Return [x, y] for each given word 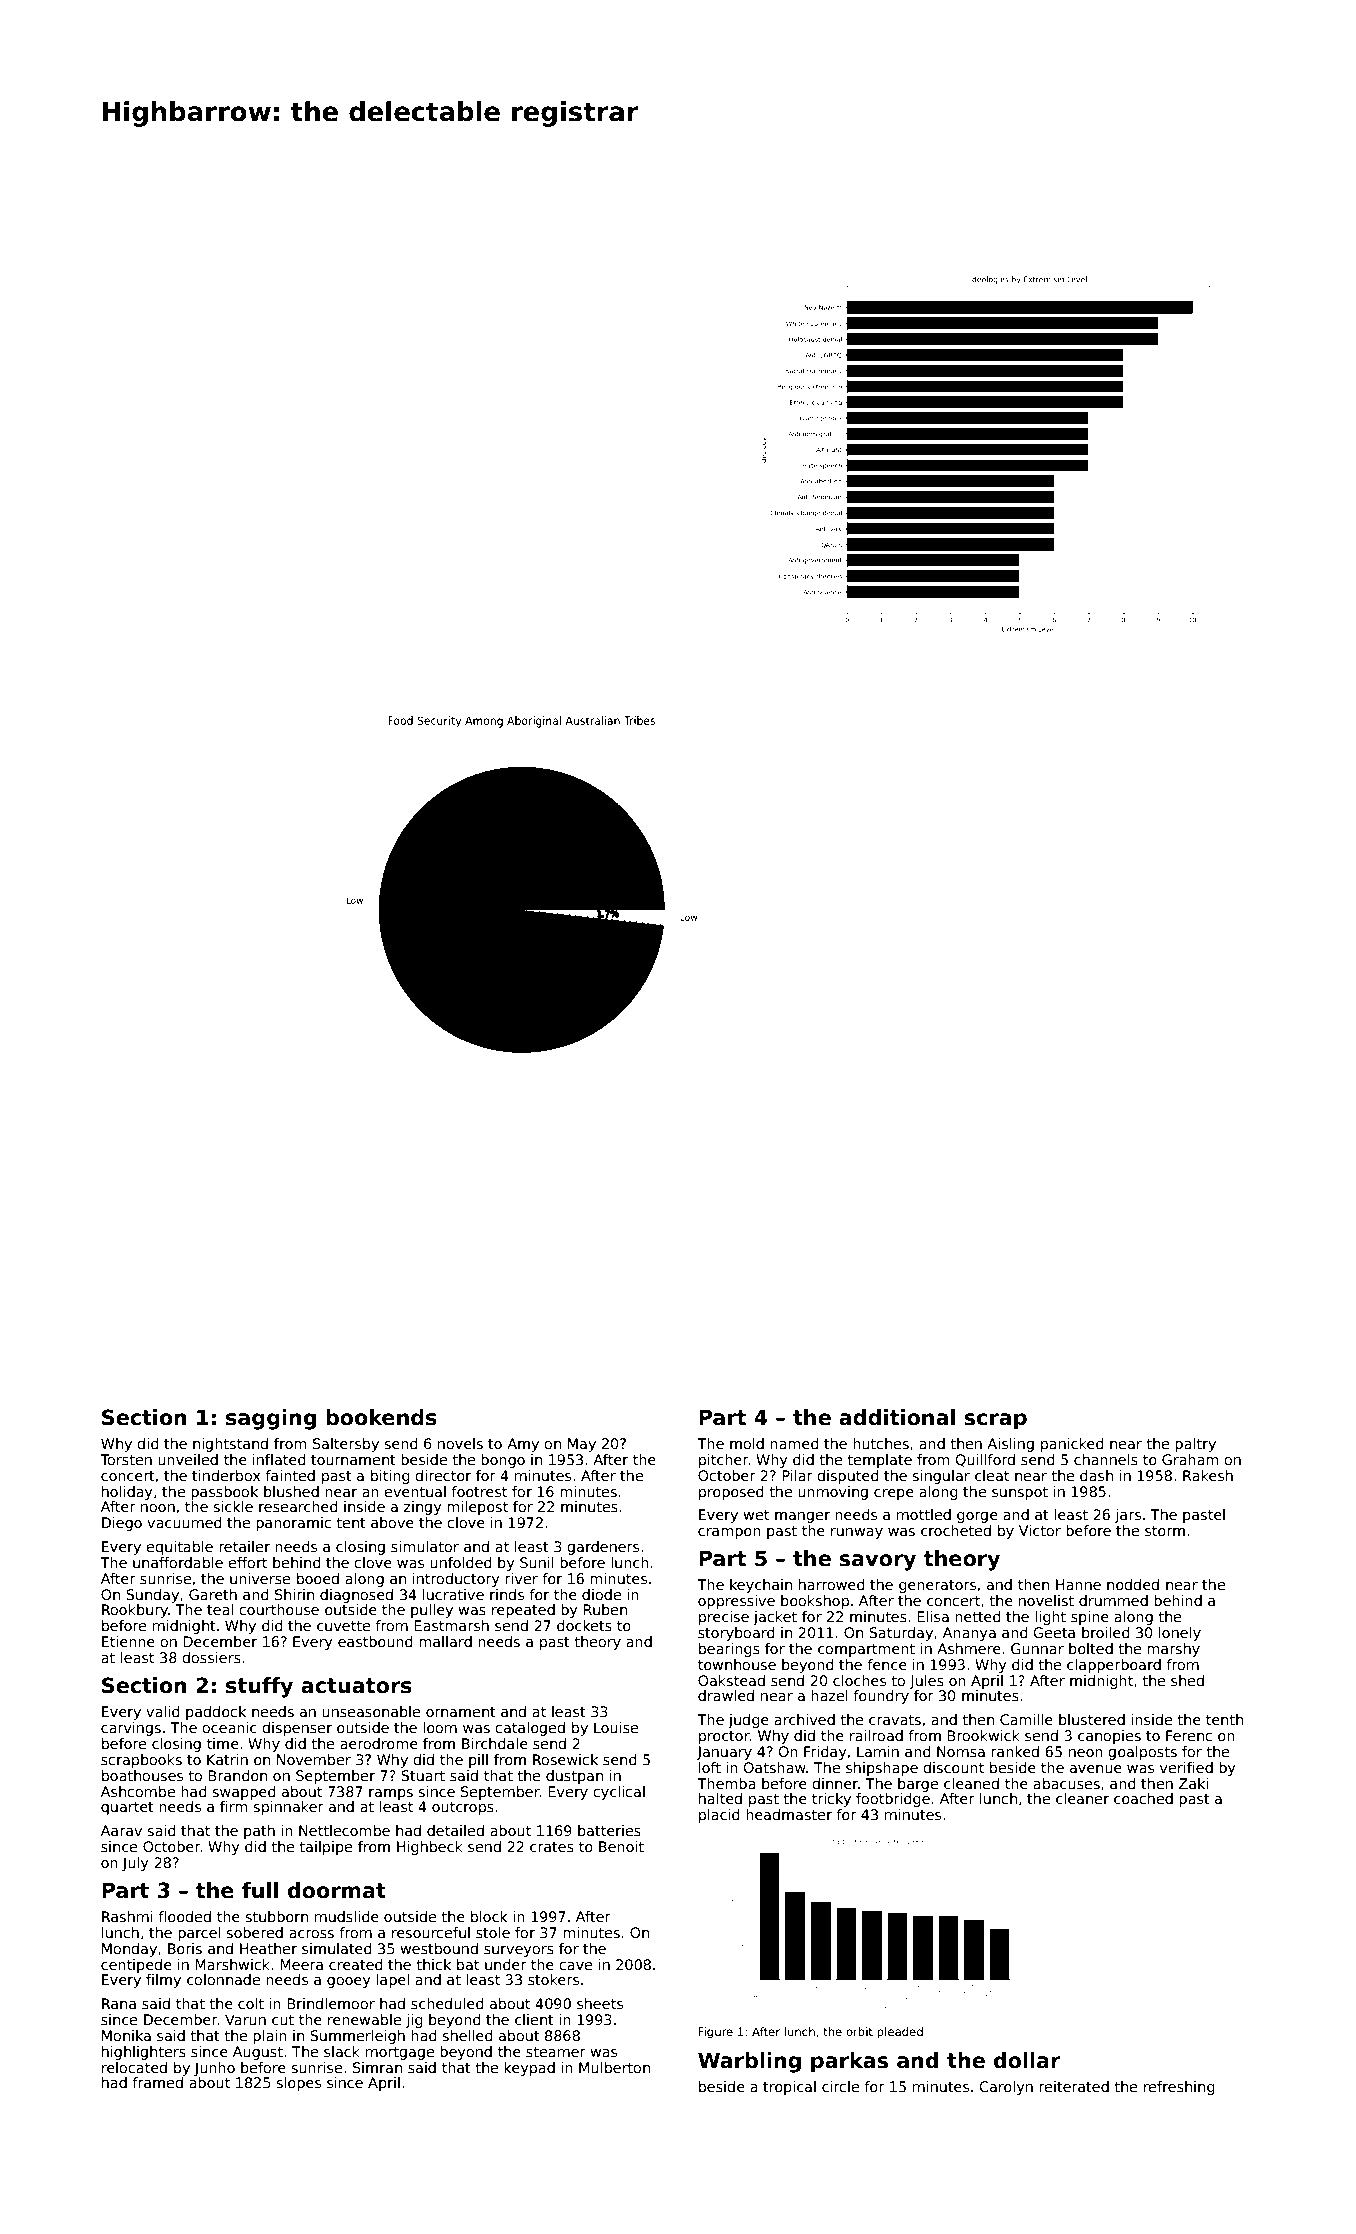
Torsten [126, 1459]
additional [897, 1417]
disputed [848, 1477]
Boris [185, 1948]
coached [1143, 1798]
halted [720, 1798]
